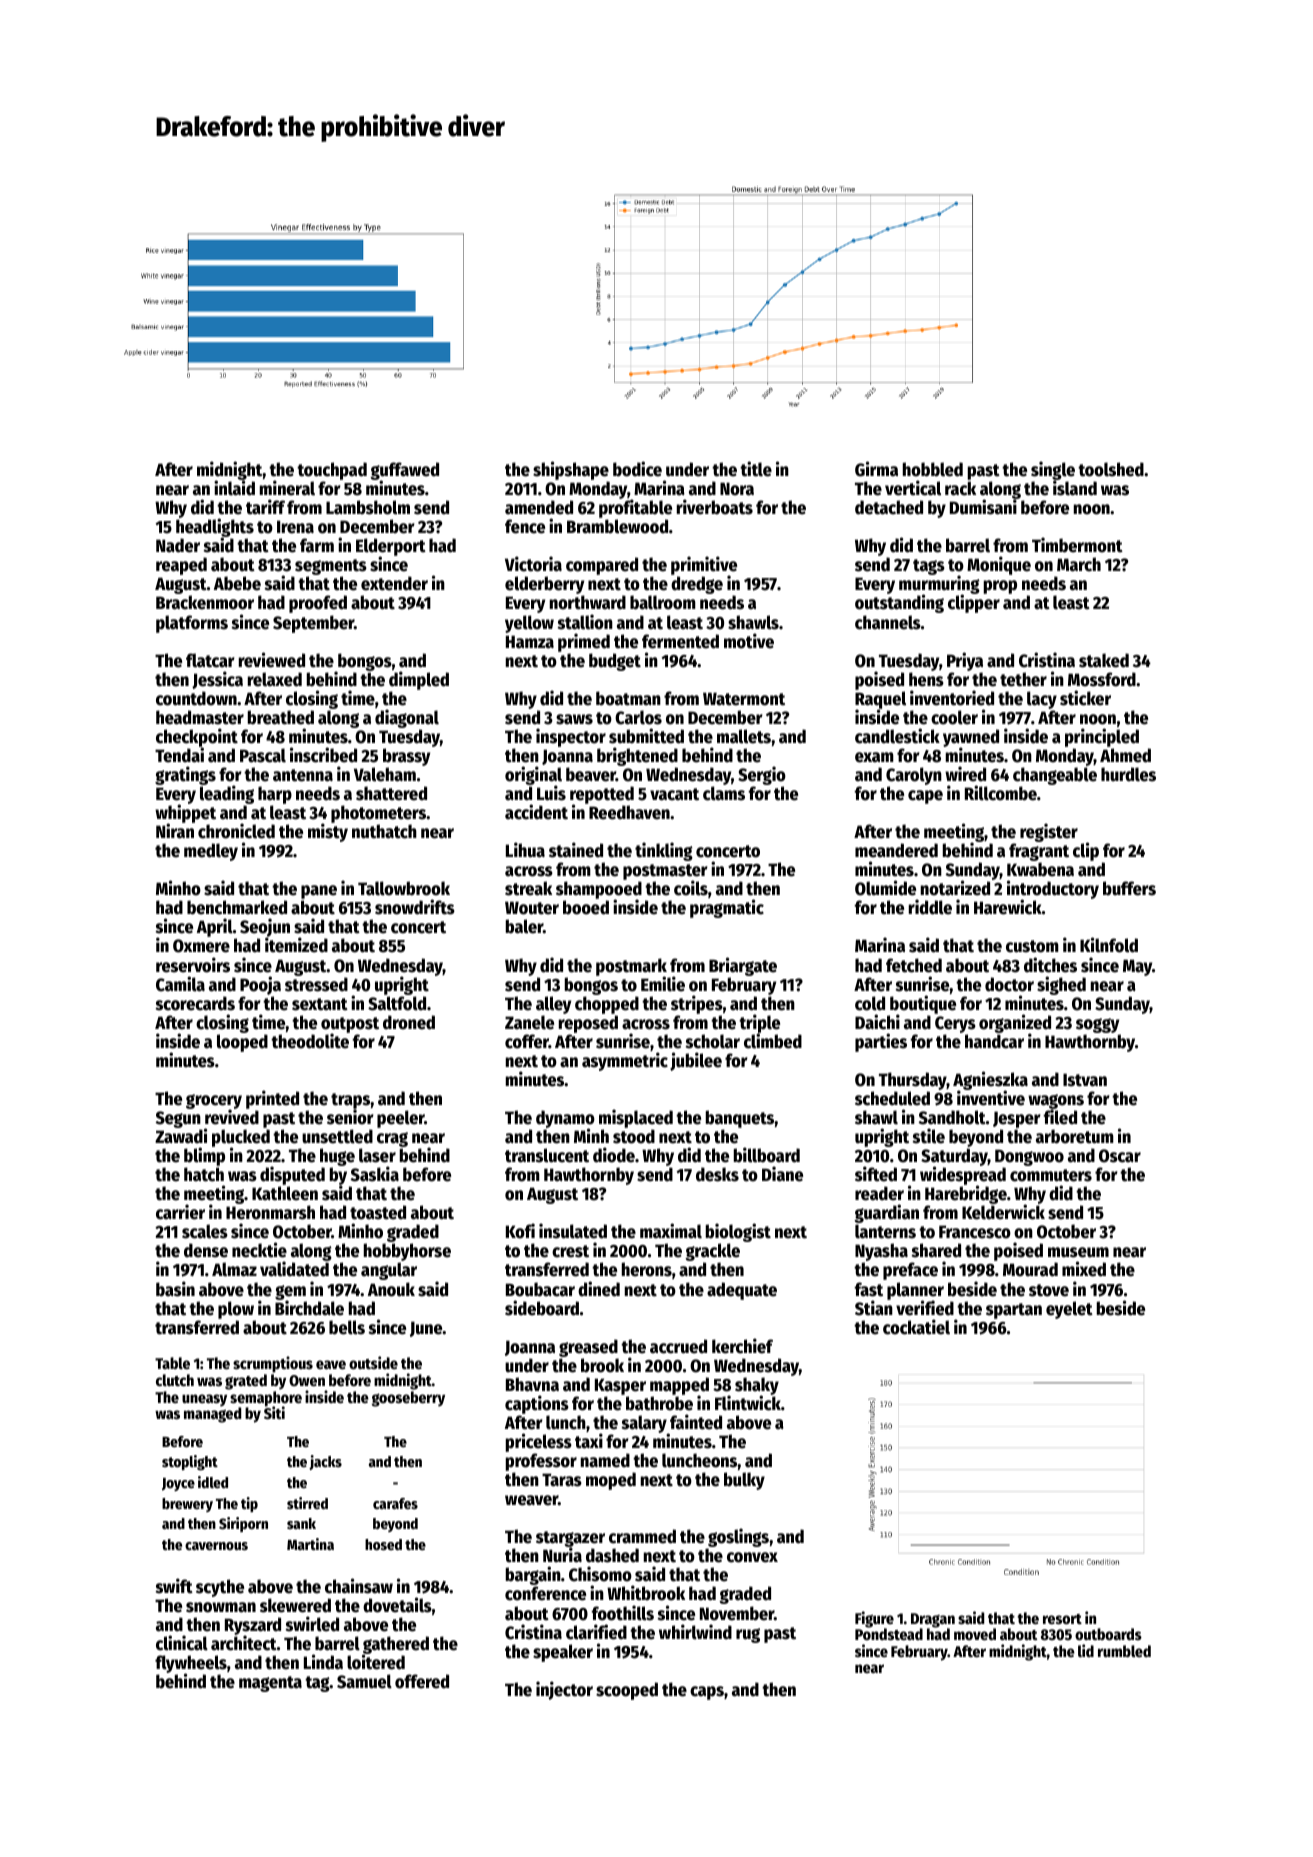 The width and height of the screenshot is (1313, 1857). I want to click on inlaid, so click(234, 488).
